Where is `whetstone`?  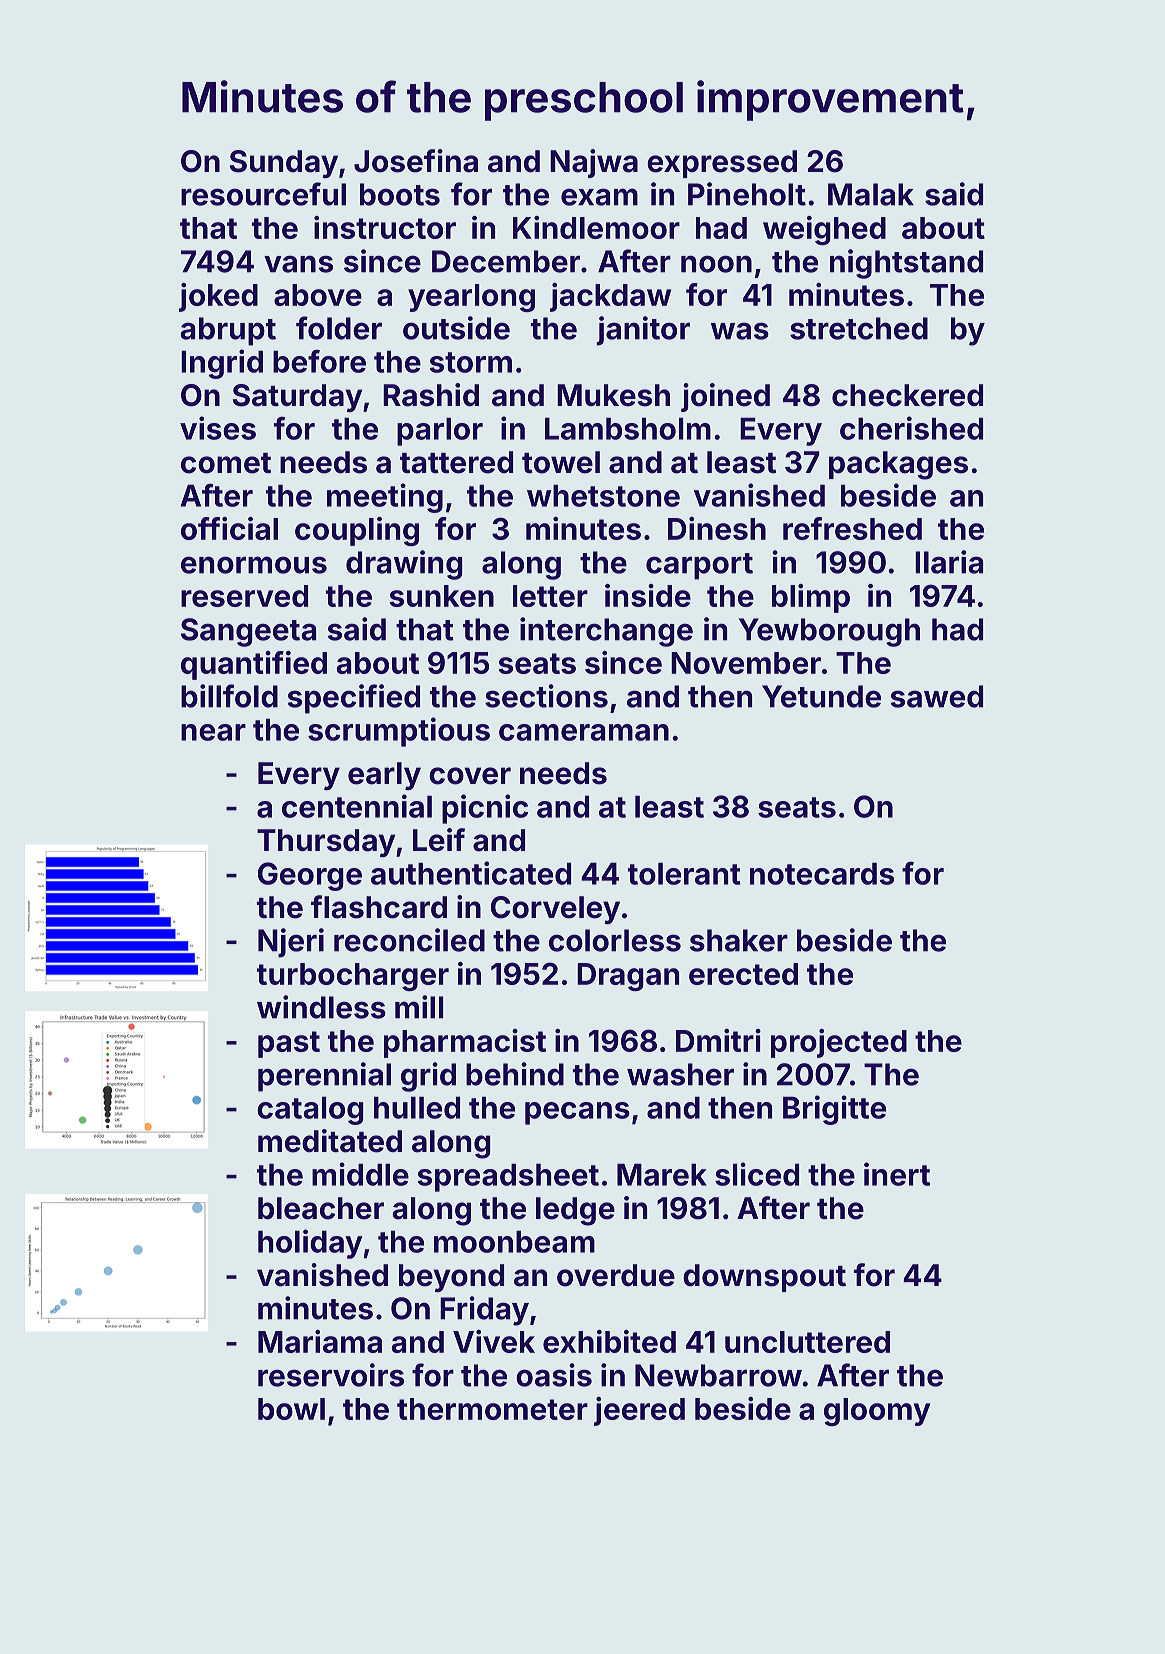
whetstone is located at coordinates (603, 496).
